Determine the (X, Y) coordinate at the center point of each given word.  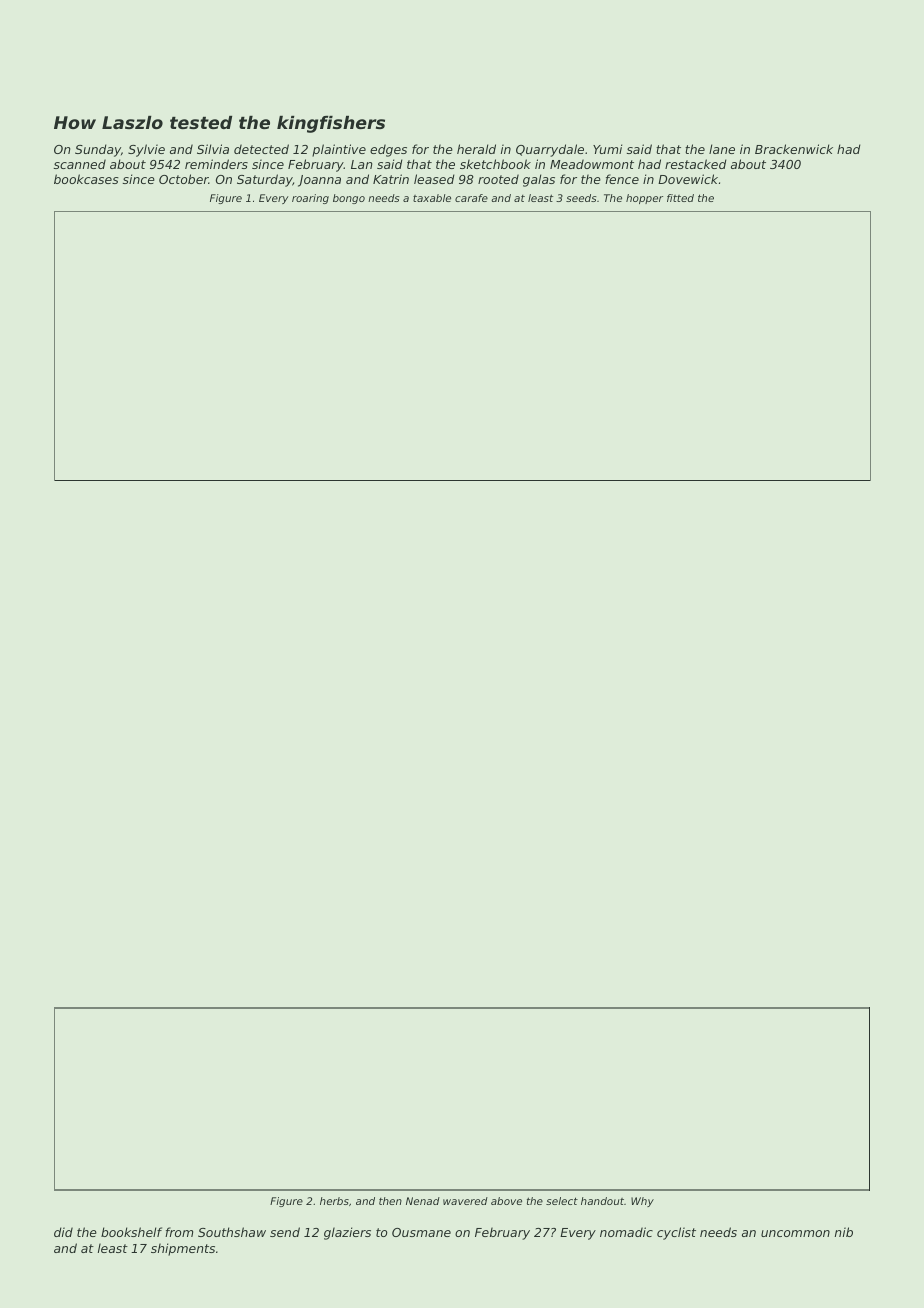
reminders (216, 164)
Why (642, 1202)
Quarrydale (550, 150)
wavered (465, 1201)
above (506, 1201)
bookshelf (131, 1232)
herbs (334, 1201)
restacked (696, 164)
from (179, 1232)
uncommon (795, 1233)
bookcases (86, 179)
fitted (680, 198)
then (390, 1201)
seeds (581, 198)
